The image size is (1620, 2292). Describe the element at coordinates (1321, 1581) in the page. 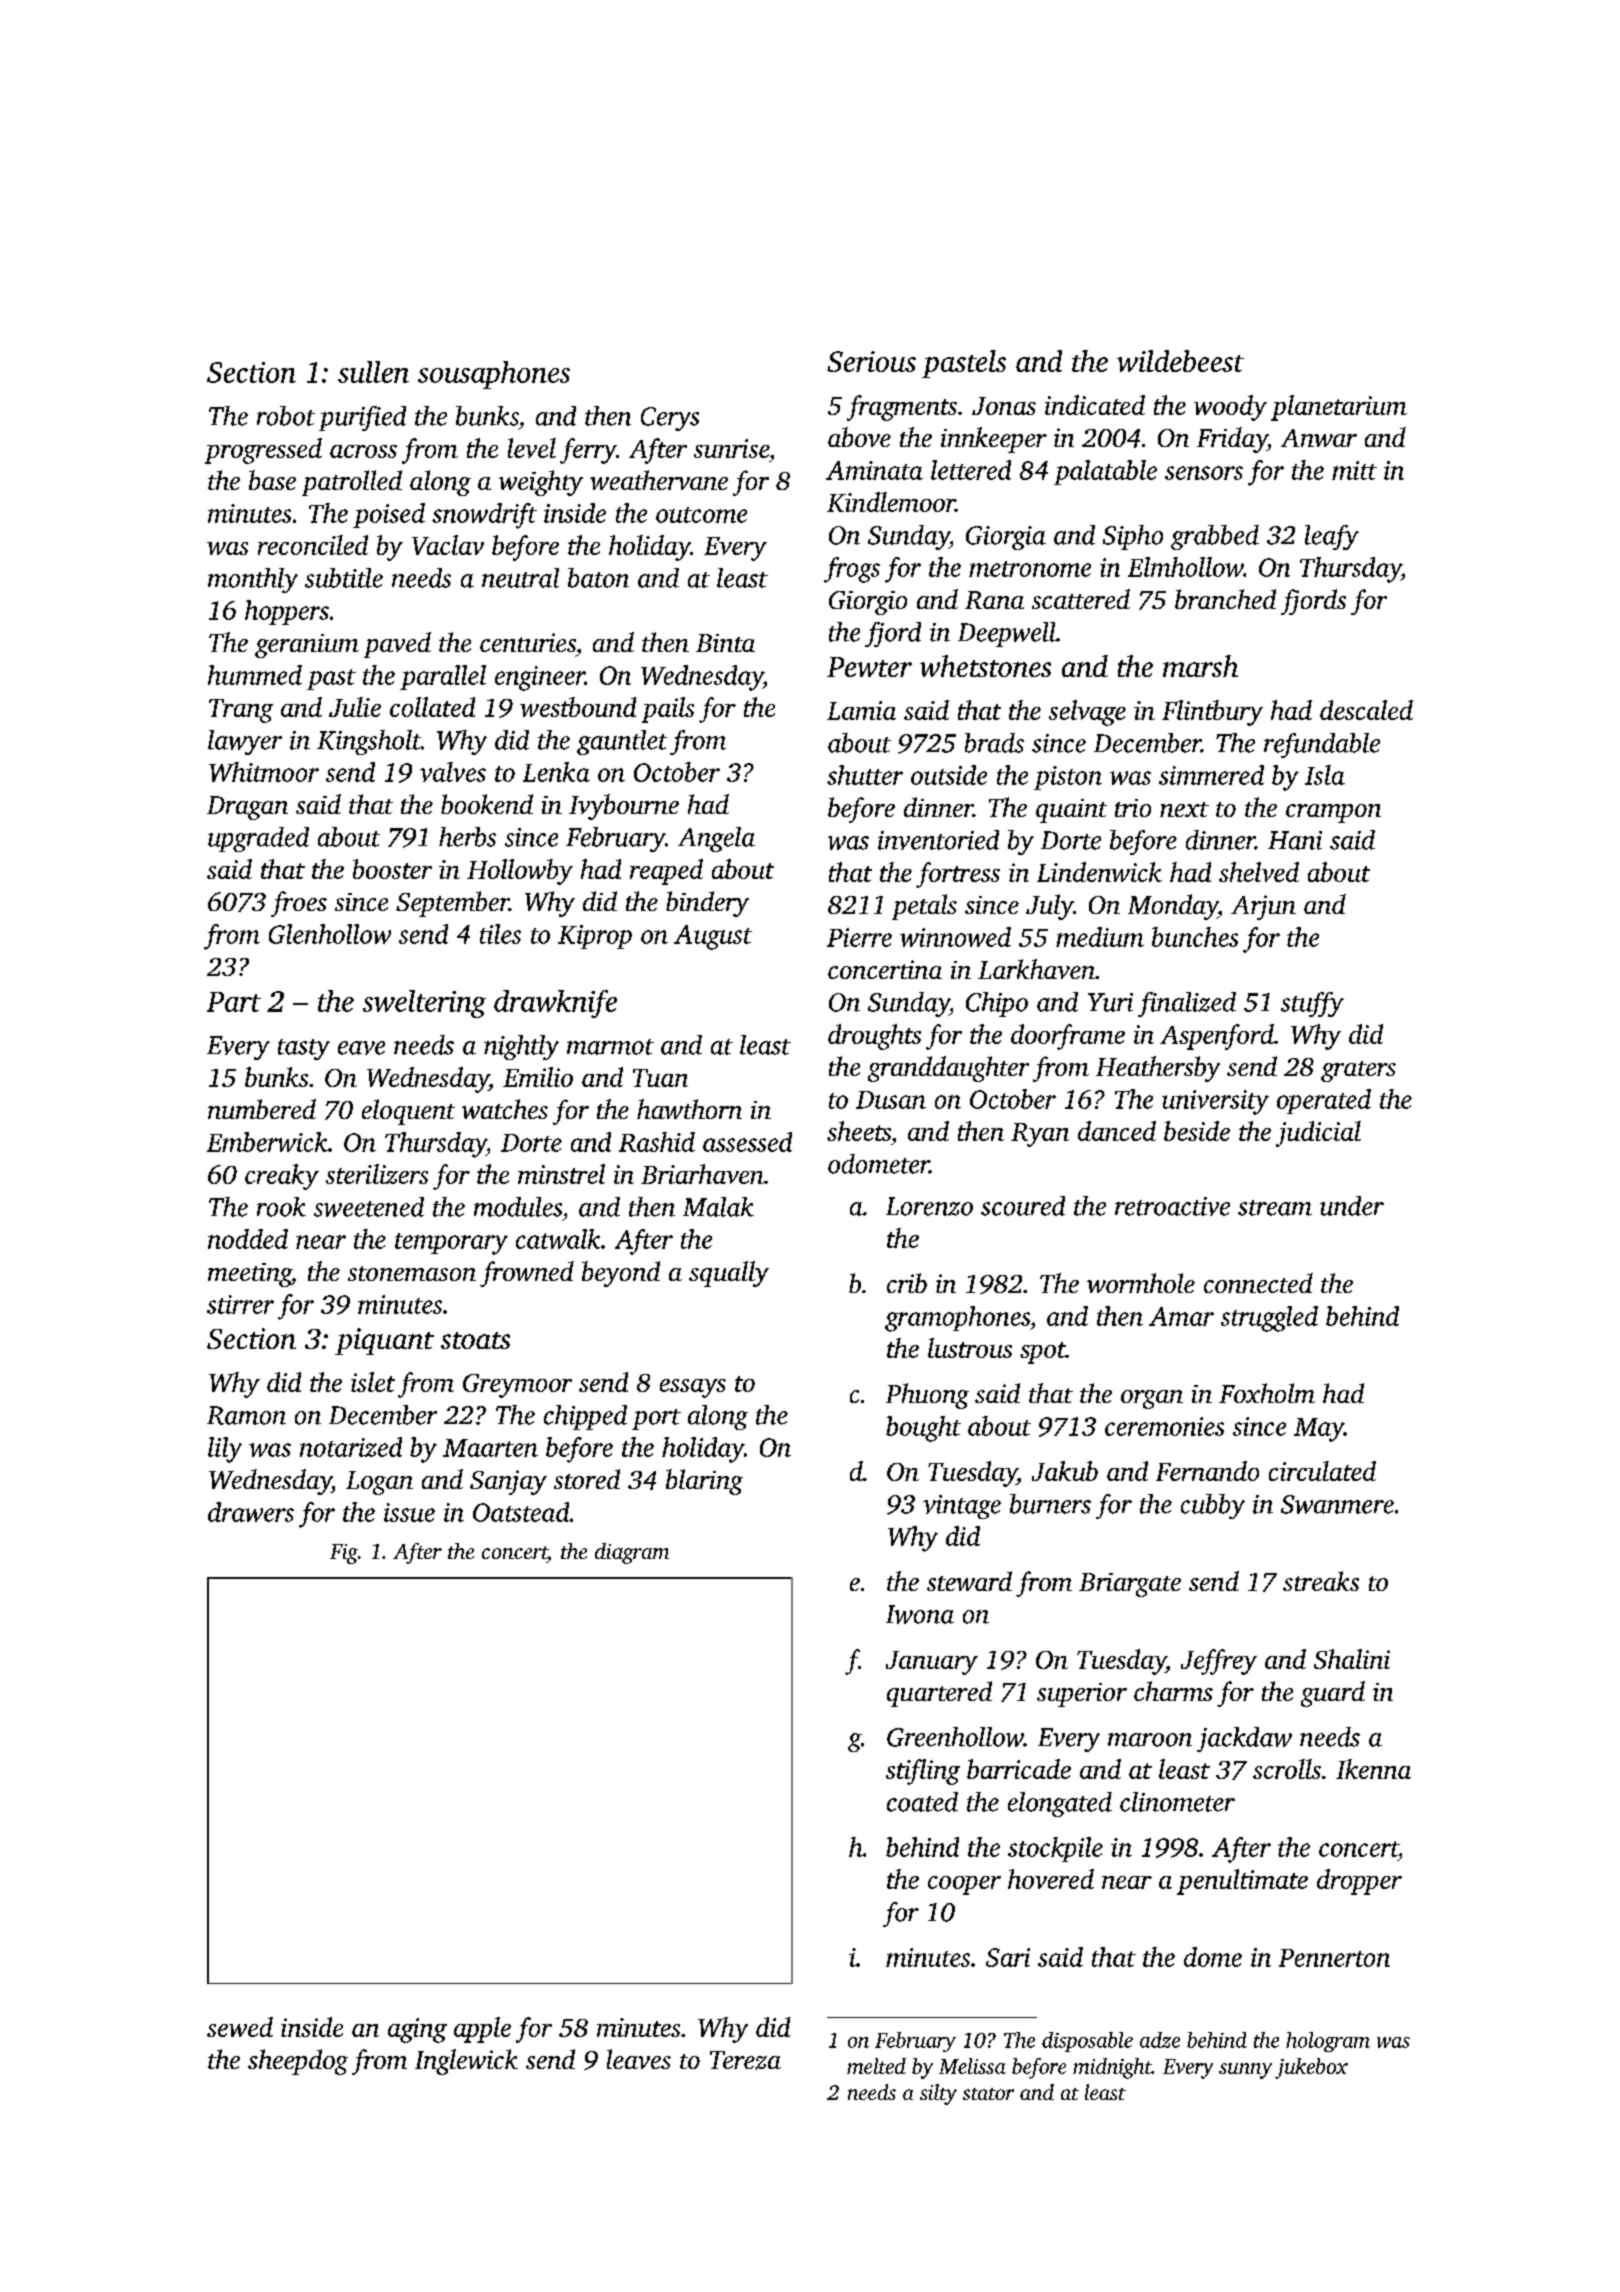

I see `streaks` at that location.
